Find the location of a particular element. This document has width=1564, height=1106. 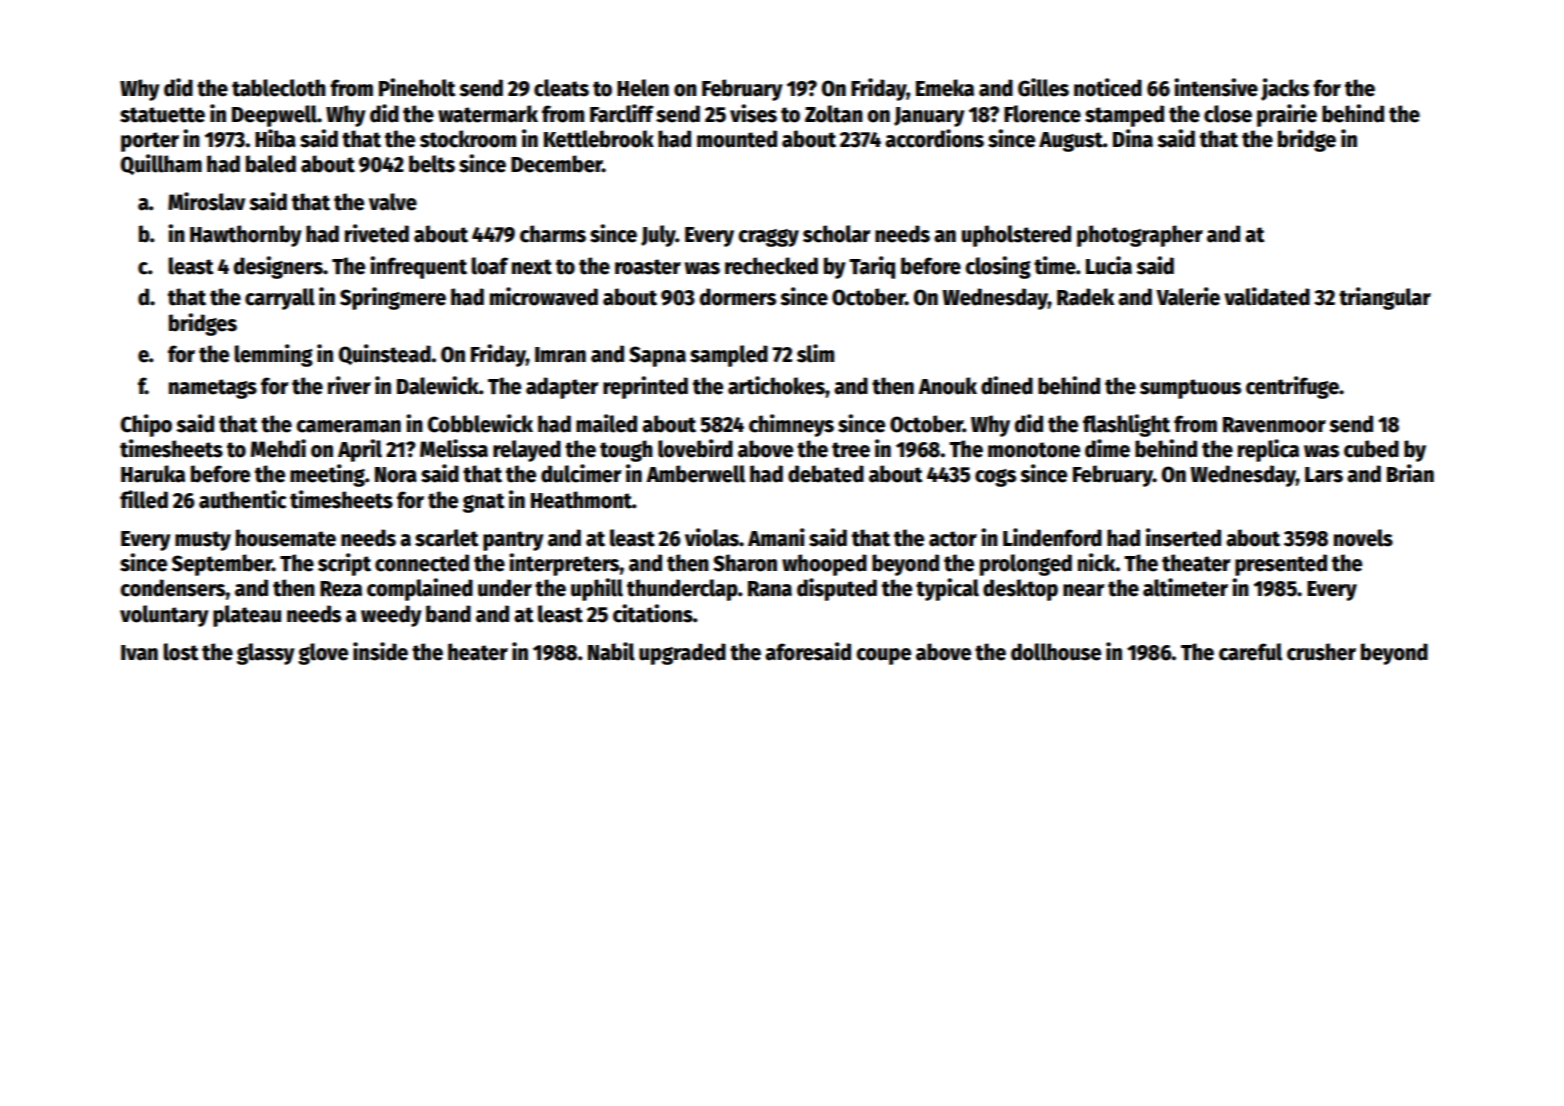

Emeka is located at coordinates (945, 88).
